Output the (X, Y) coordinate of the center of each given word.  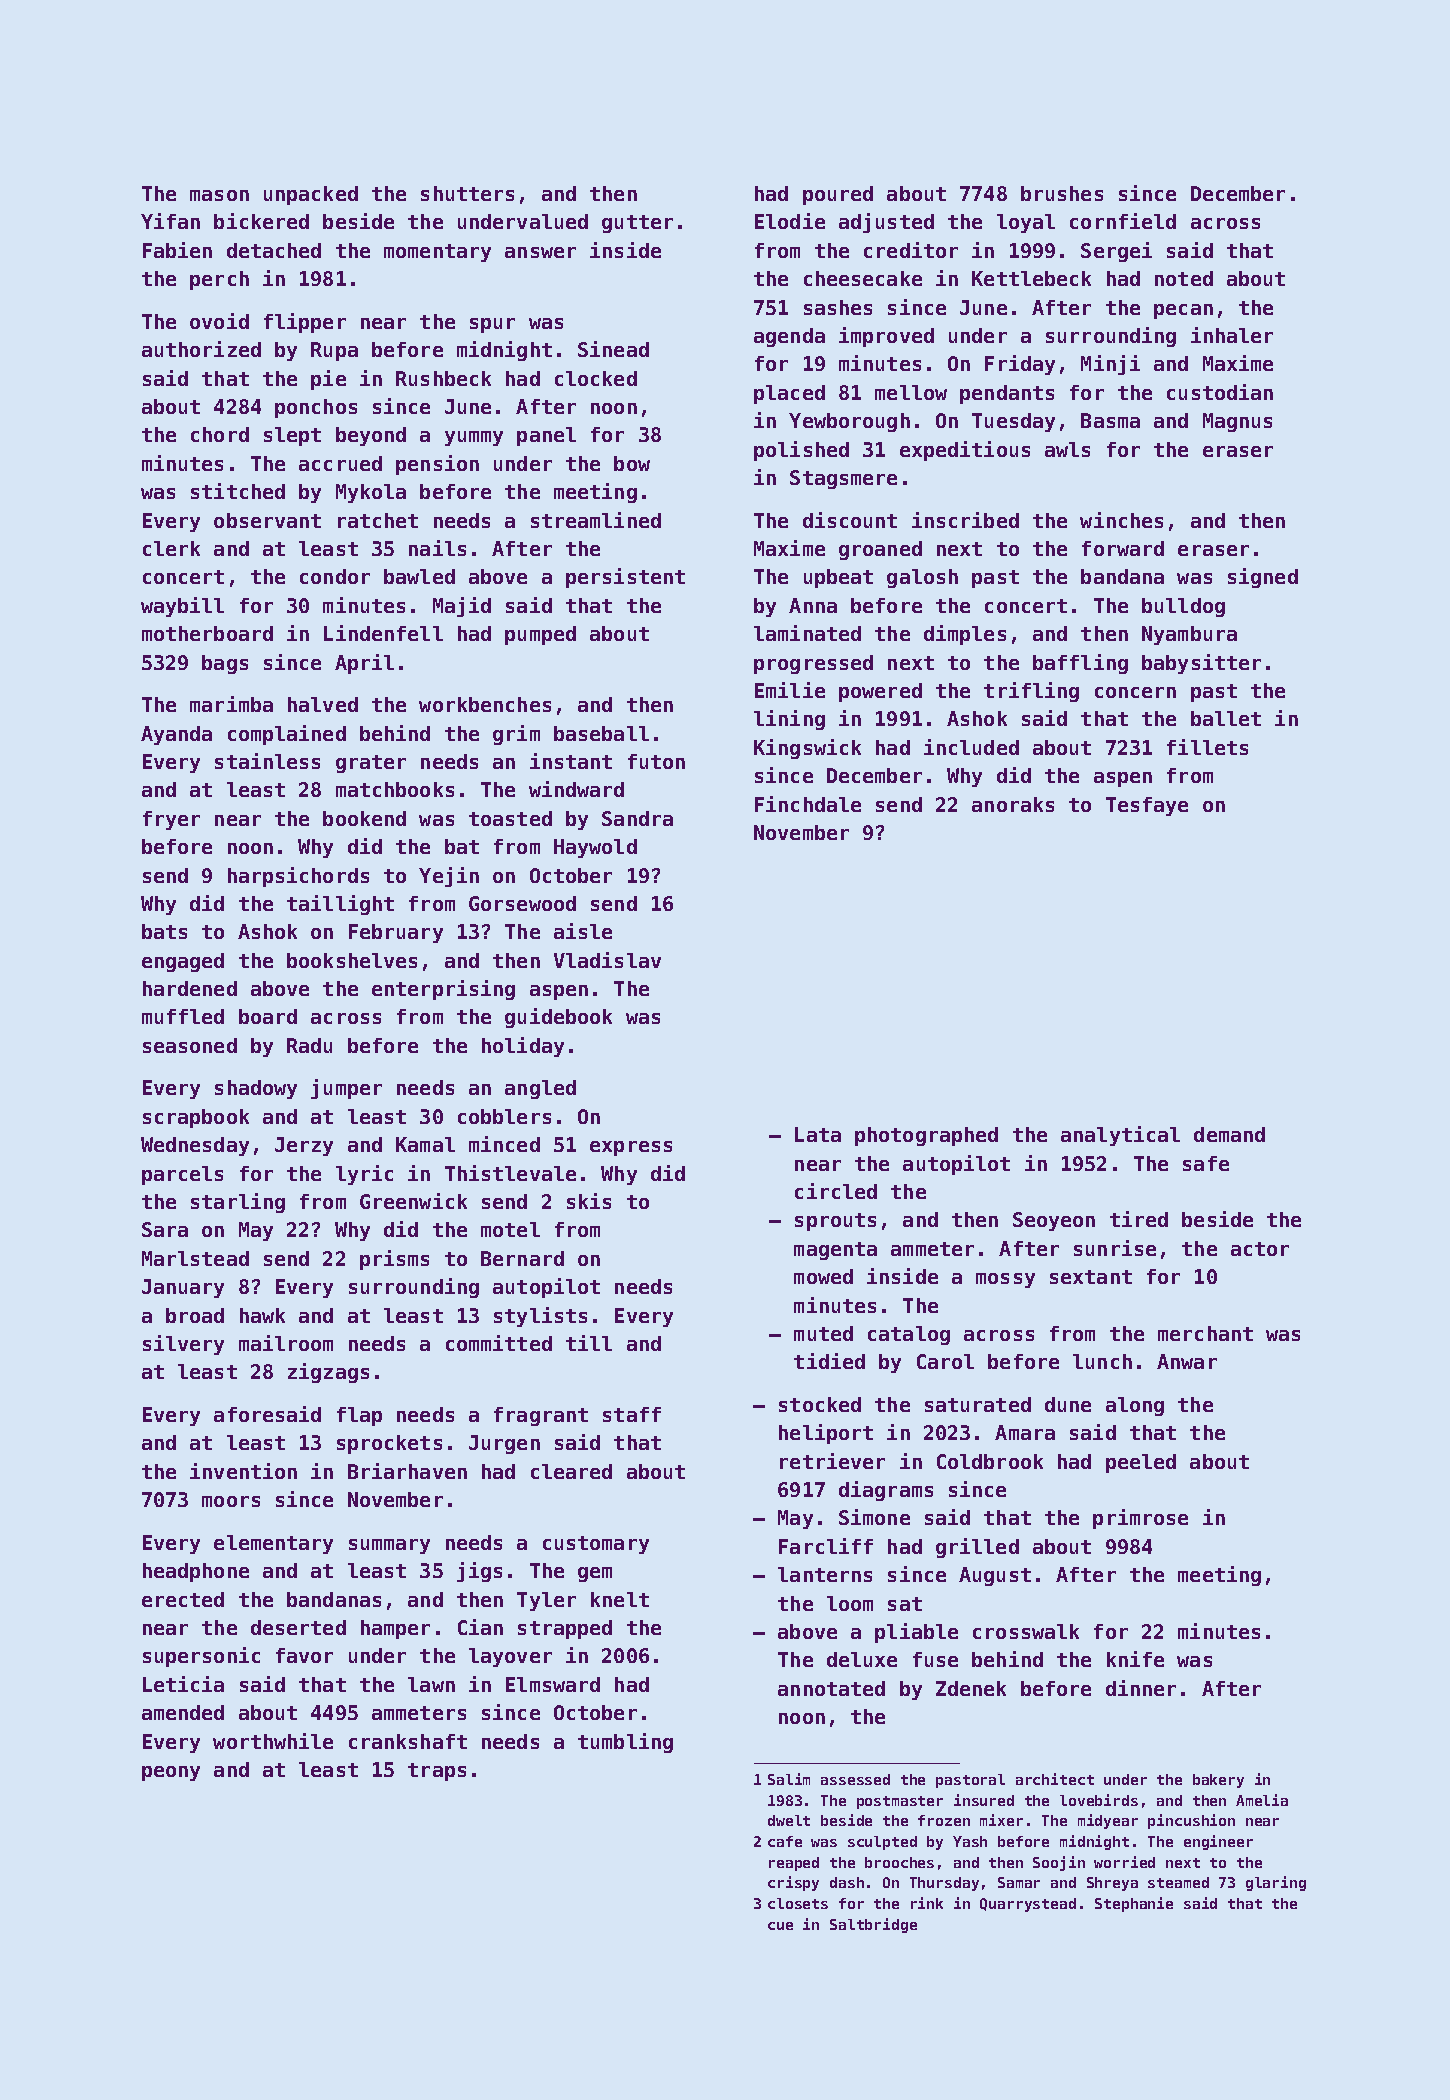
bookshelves (352, 960)
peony (171, 1773)
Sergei (1116, 252)
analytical (1120, 1136)
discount (850, 520)
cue (780, 1926)
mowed (823, 1276)
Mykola (371, 493)
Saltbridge (873, 1925)
